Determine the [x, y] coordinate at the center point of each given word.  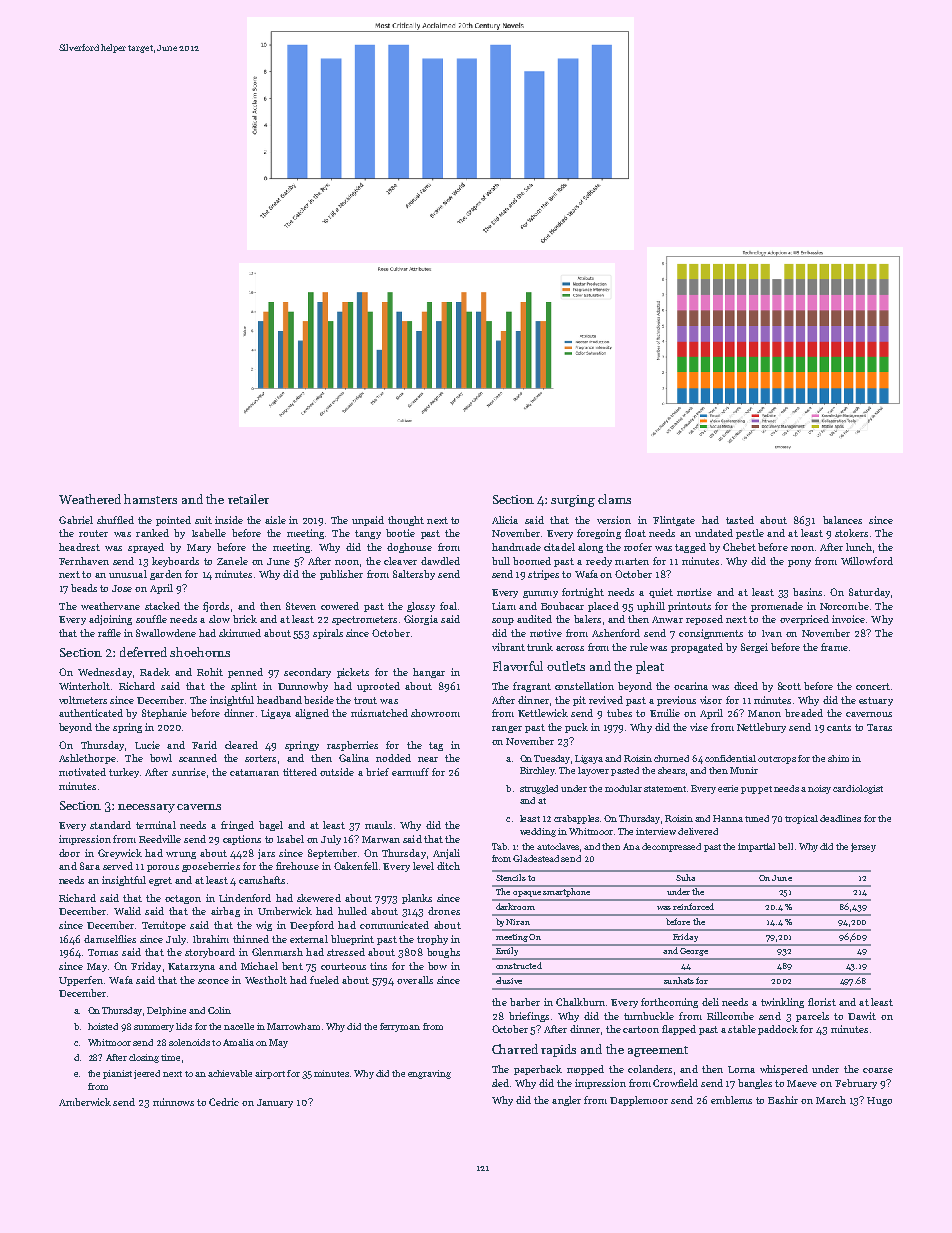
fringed [237, 826]
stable [742, 1029]
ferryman [400, 1027]
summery [154, 1028]
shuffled [115, 520]
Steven [301, 606]
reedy [599, 562]
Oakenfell [356, 866]
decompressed [671, 847]
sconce [213, 981]
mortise [694, 592]
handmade [516, 547]
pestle [750, 534]
